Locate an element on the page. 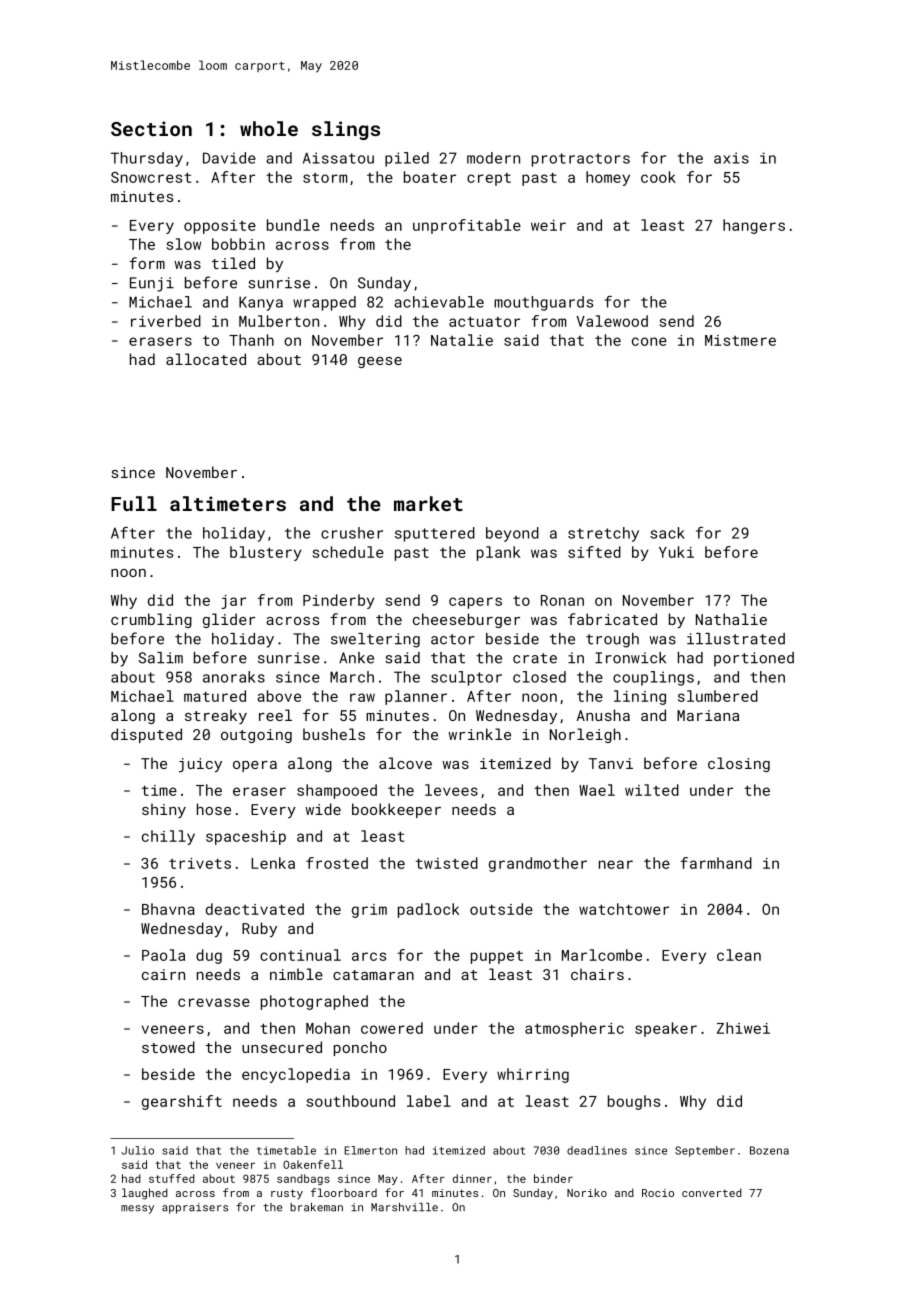 This page has height=1316, width=908. wrinkle is located at coordinates (479, 734).
